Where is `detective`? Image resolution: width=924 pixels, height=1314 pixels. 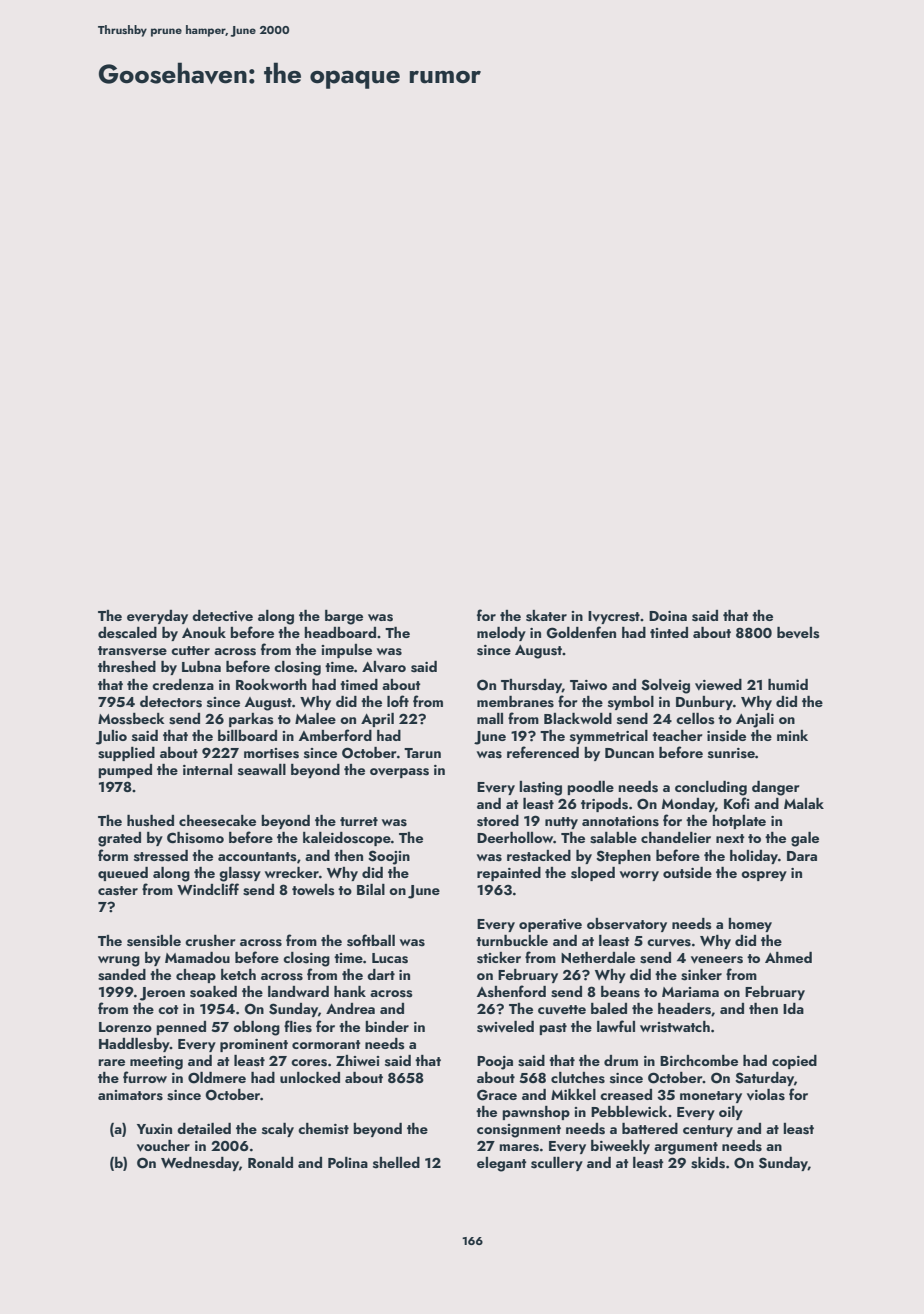 detective is located at coordinates (222, 616).
